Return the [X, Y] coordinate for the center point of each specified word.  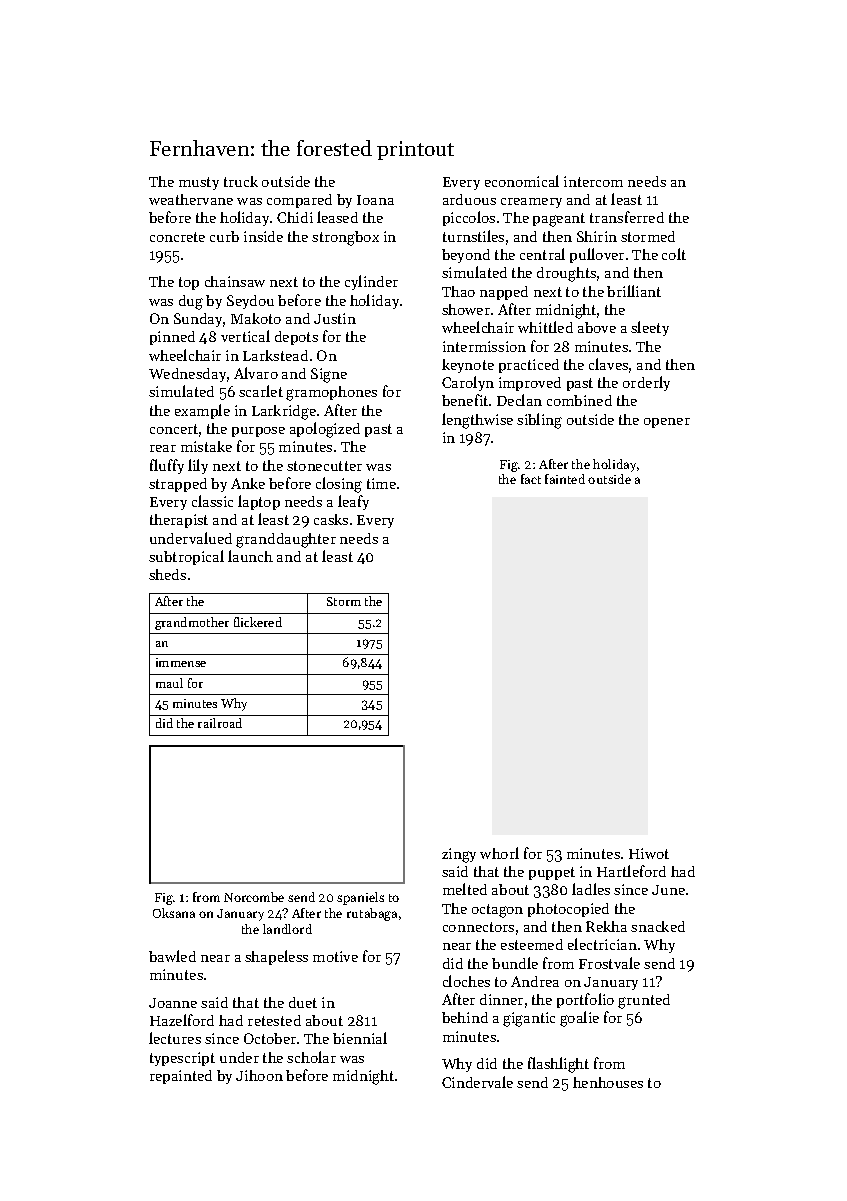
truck [241, 181]
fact [531, 479]
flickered [258, 622]
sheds [167, 574]
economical [522, 181]
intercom [593, 181]
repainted [181, 1077]
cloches [466, 981]
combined [579, 400]
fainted [565, 479]
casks [331, 519]
